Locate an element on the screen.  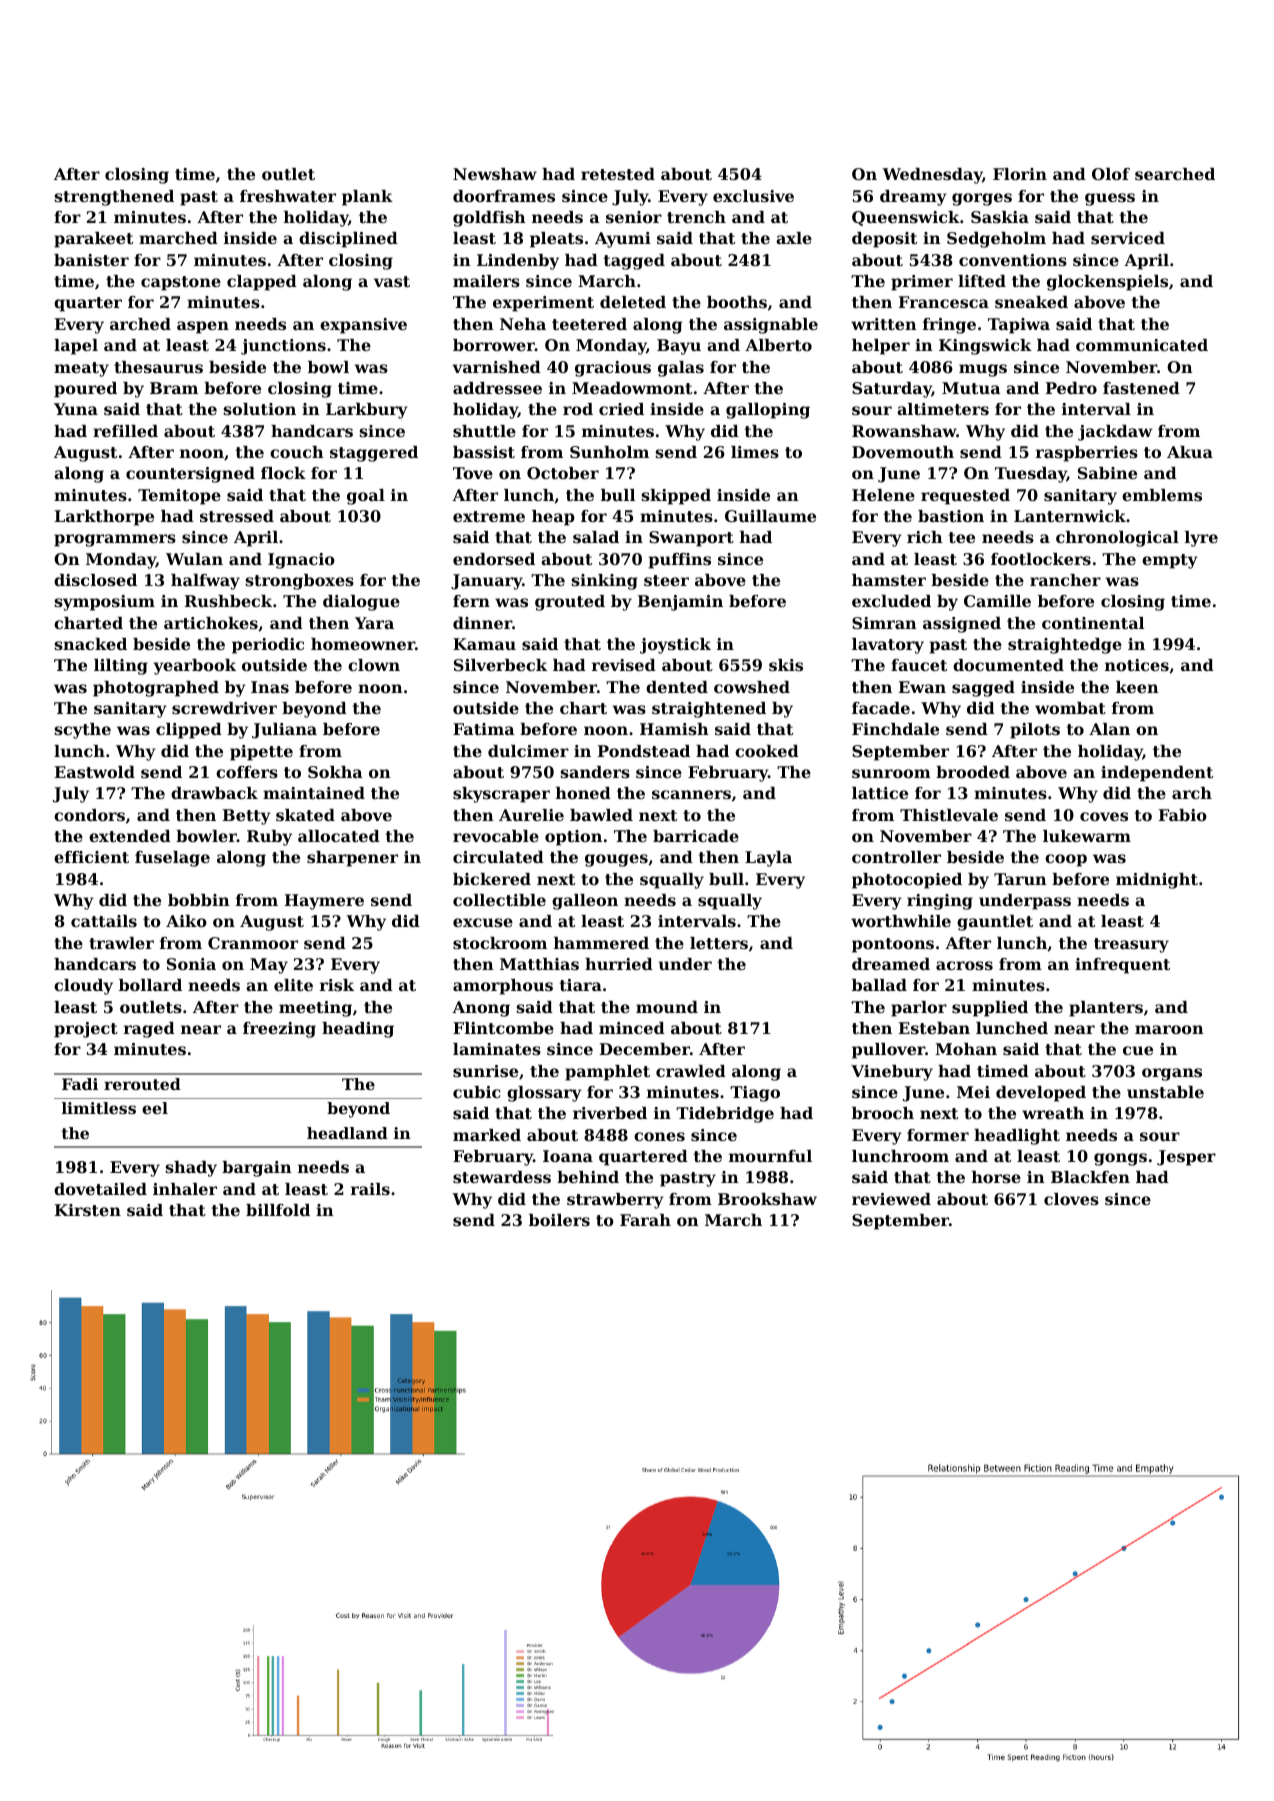
Meadowmont is located at coordinates (632, 388).
